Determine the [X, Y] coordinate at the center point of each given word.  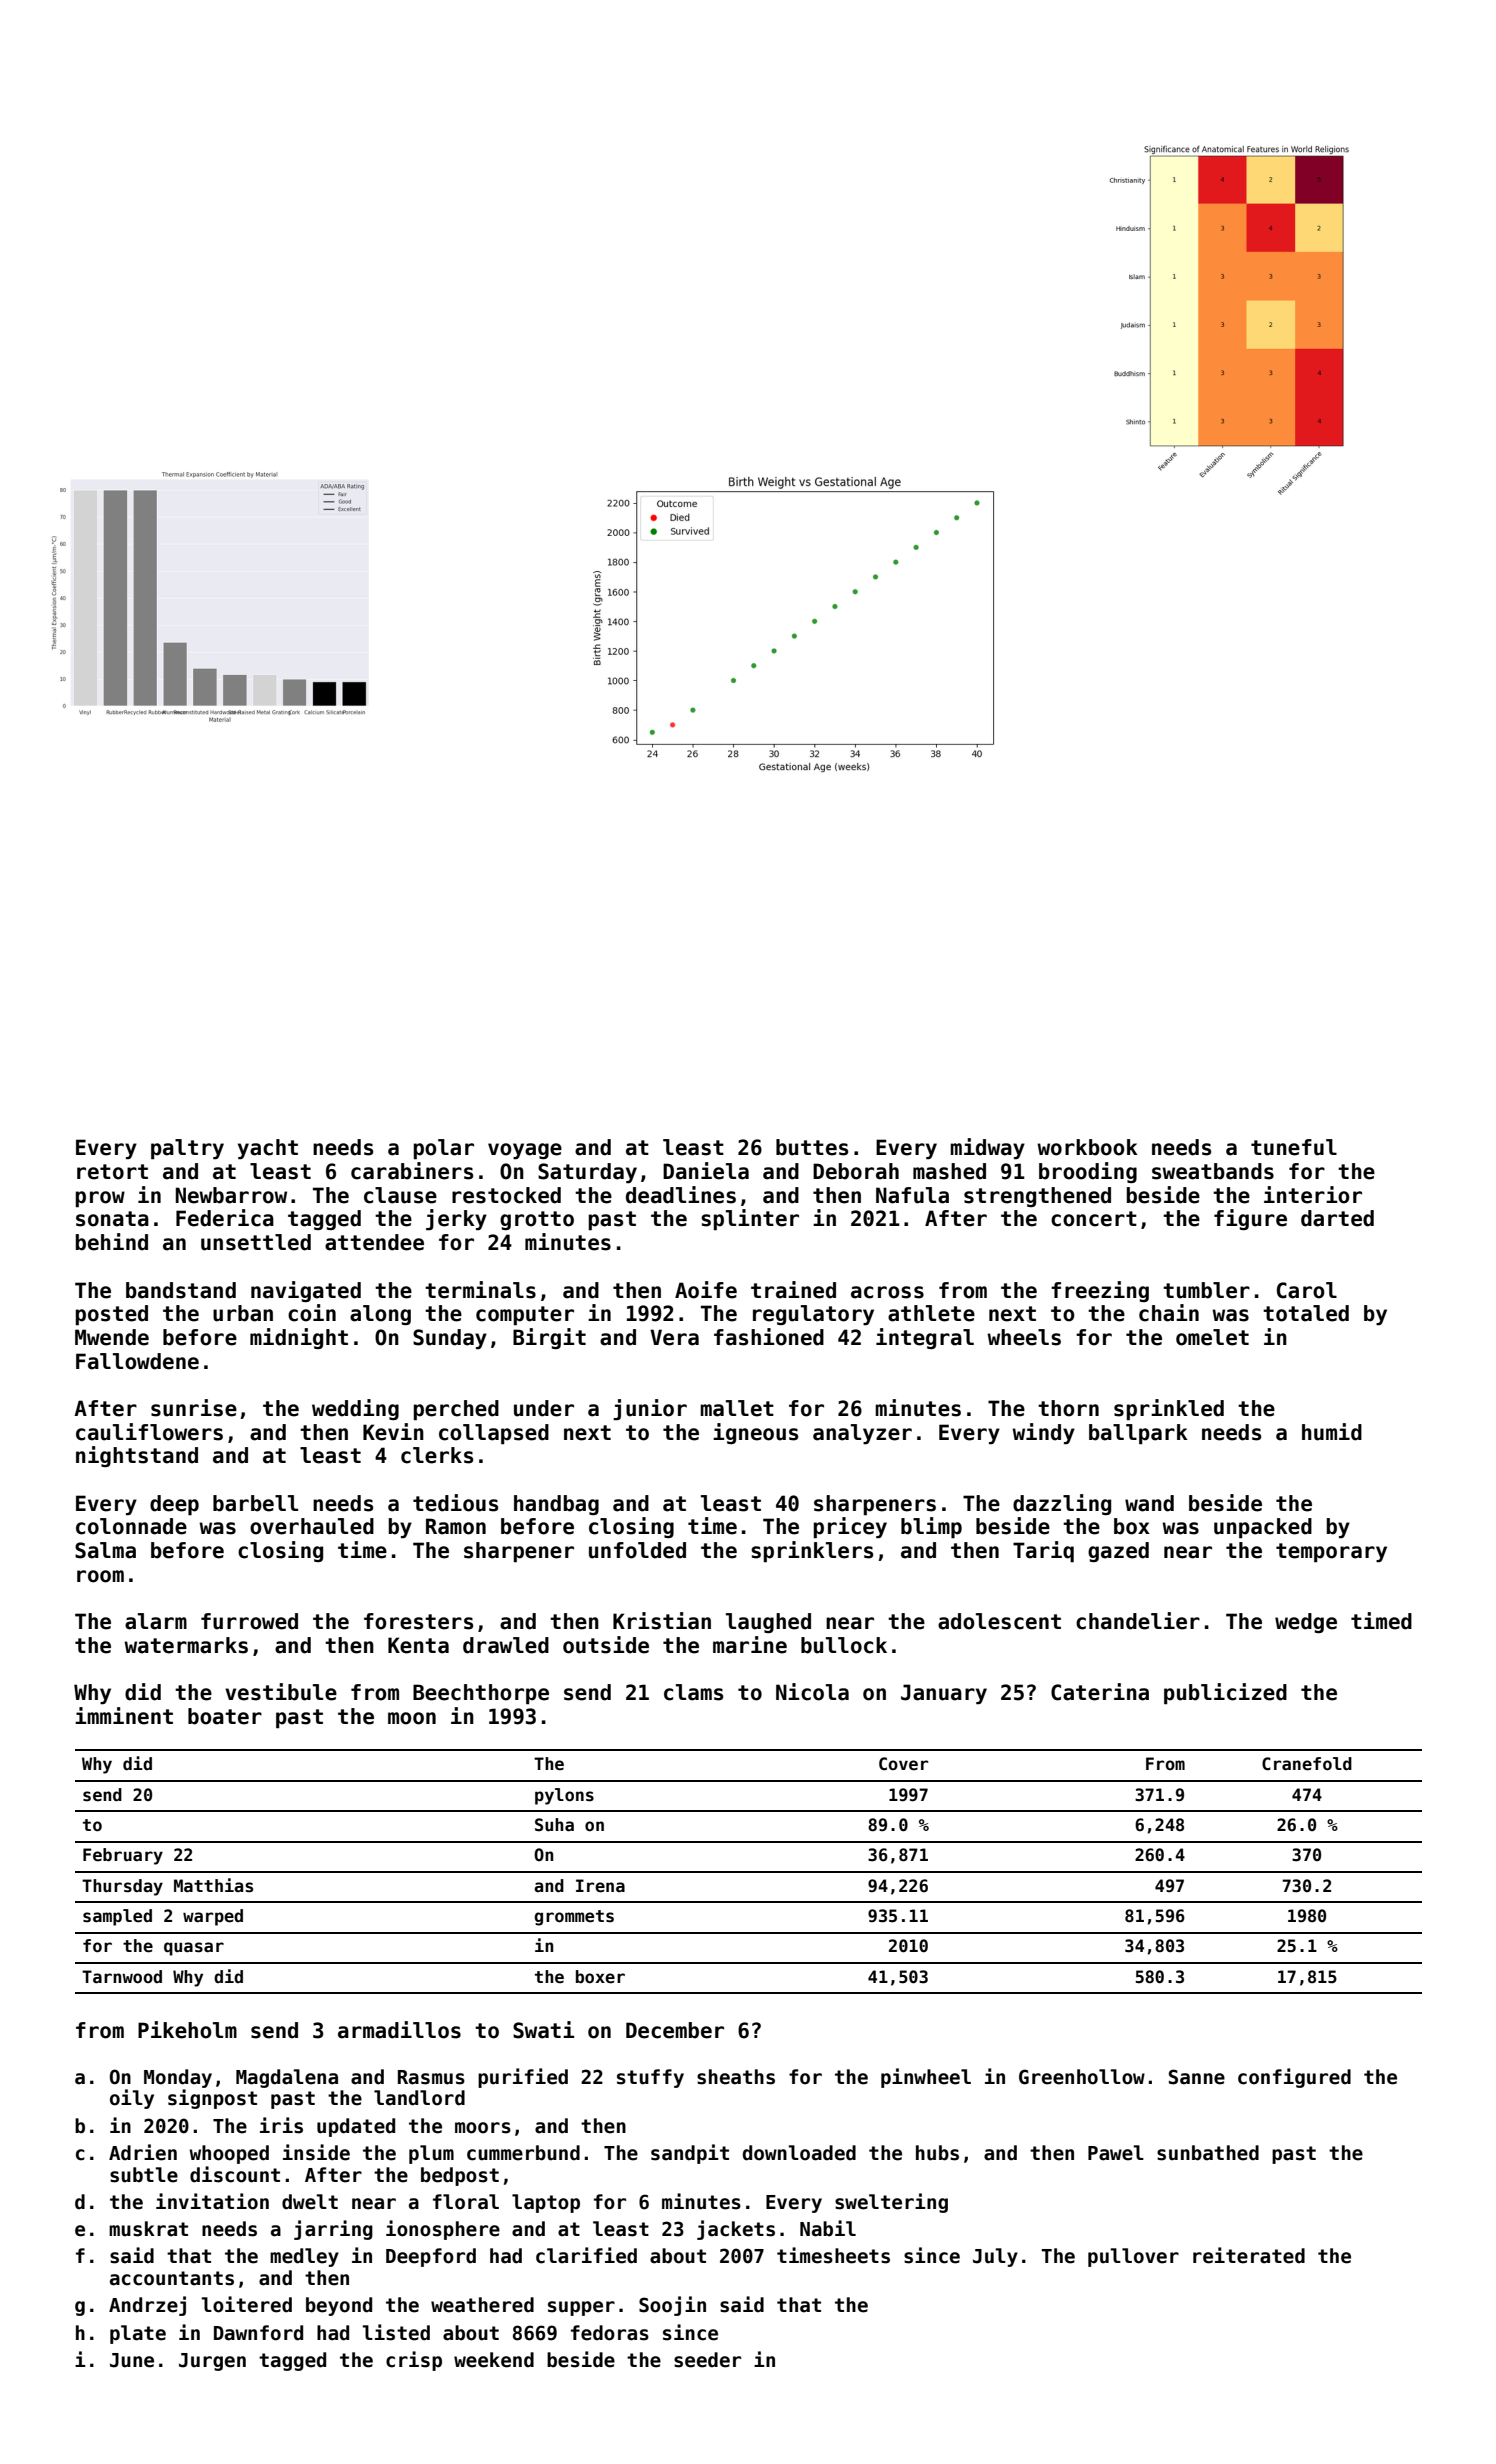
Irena [600, 1886]
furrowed [249, 1621]
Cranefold [1307, 1764]
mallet [737, 1408]
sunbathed [1208, 2153]
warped [213, 1917]
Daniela [706, 1171]
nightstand [137, 1456]
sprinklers [812, 1552]
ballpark [1138, 1434]
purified [523, 2078]
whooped [229, 2154]
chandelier [1138, 1621]
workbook [1087, 1147]
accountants [172, 2278]
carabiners [412, 1171]
